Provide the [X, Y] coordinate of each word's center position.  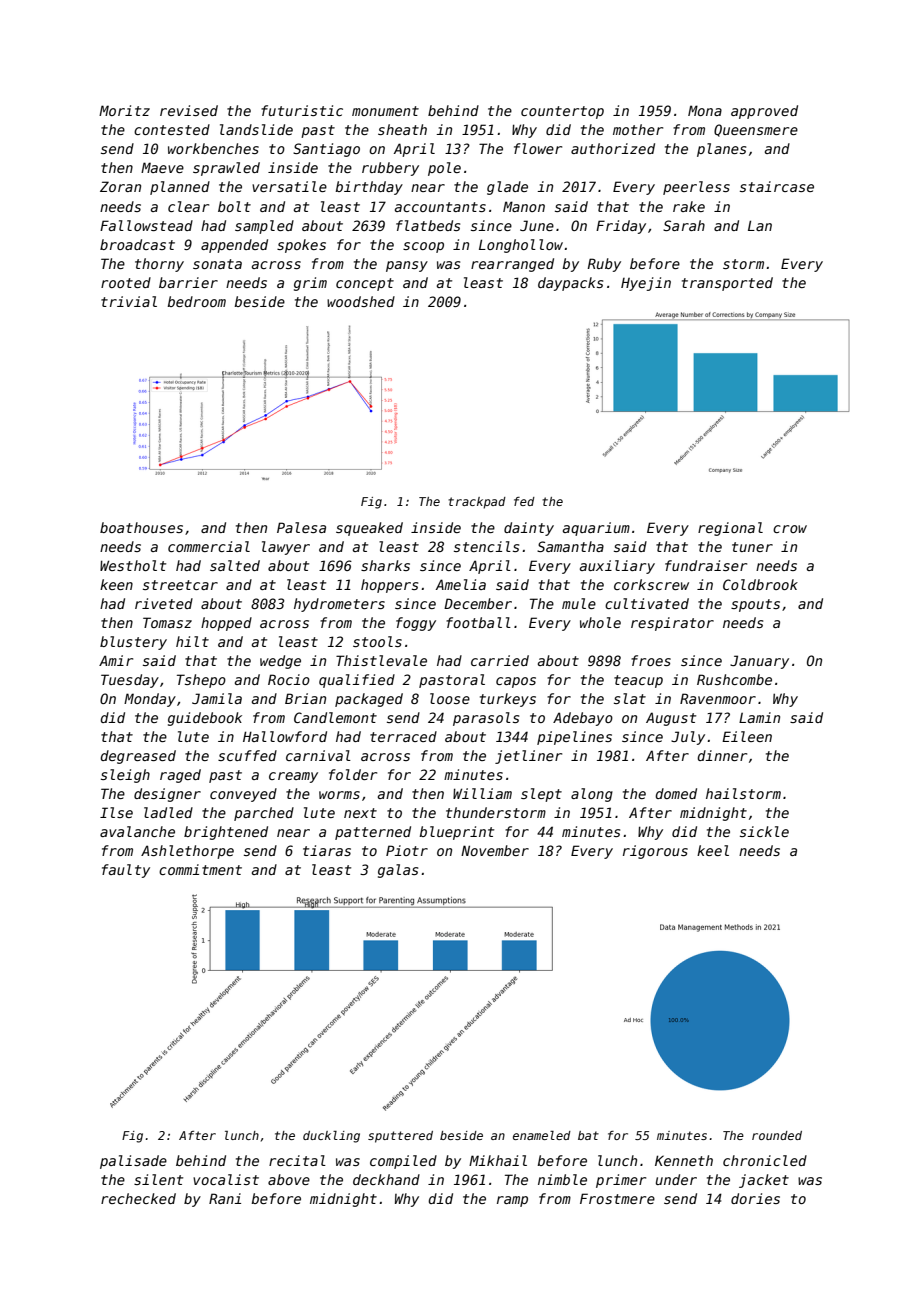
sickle [764, 831]
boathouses [141, 527]
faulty [126, 871]
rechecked [138, 1198]
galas [398, 871]
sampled [264, 227]
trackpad [477, 503]
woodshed [361, 301]
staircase [777, 186]
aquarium [596, 529]
